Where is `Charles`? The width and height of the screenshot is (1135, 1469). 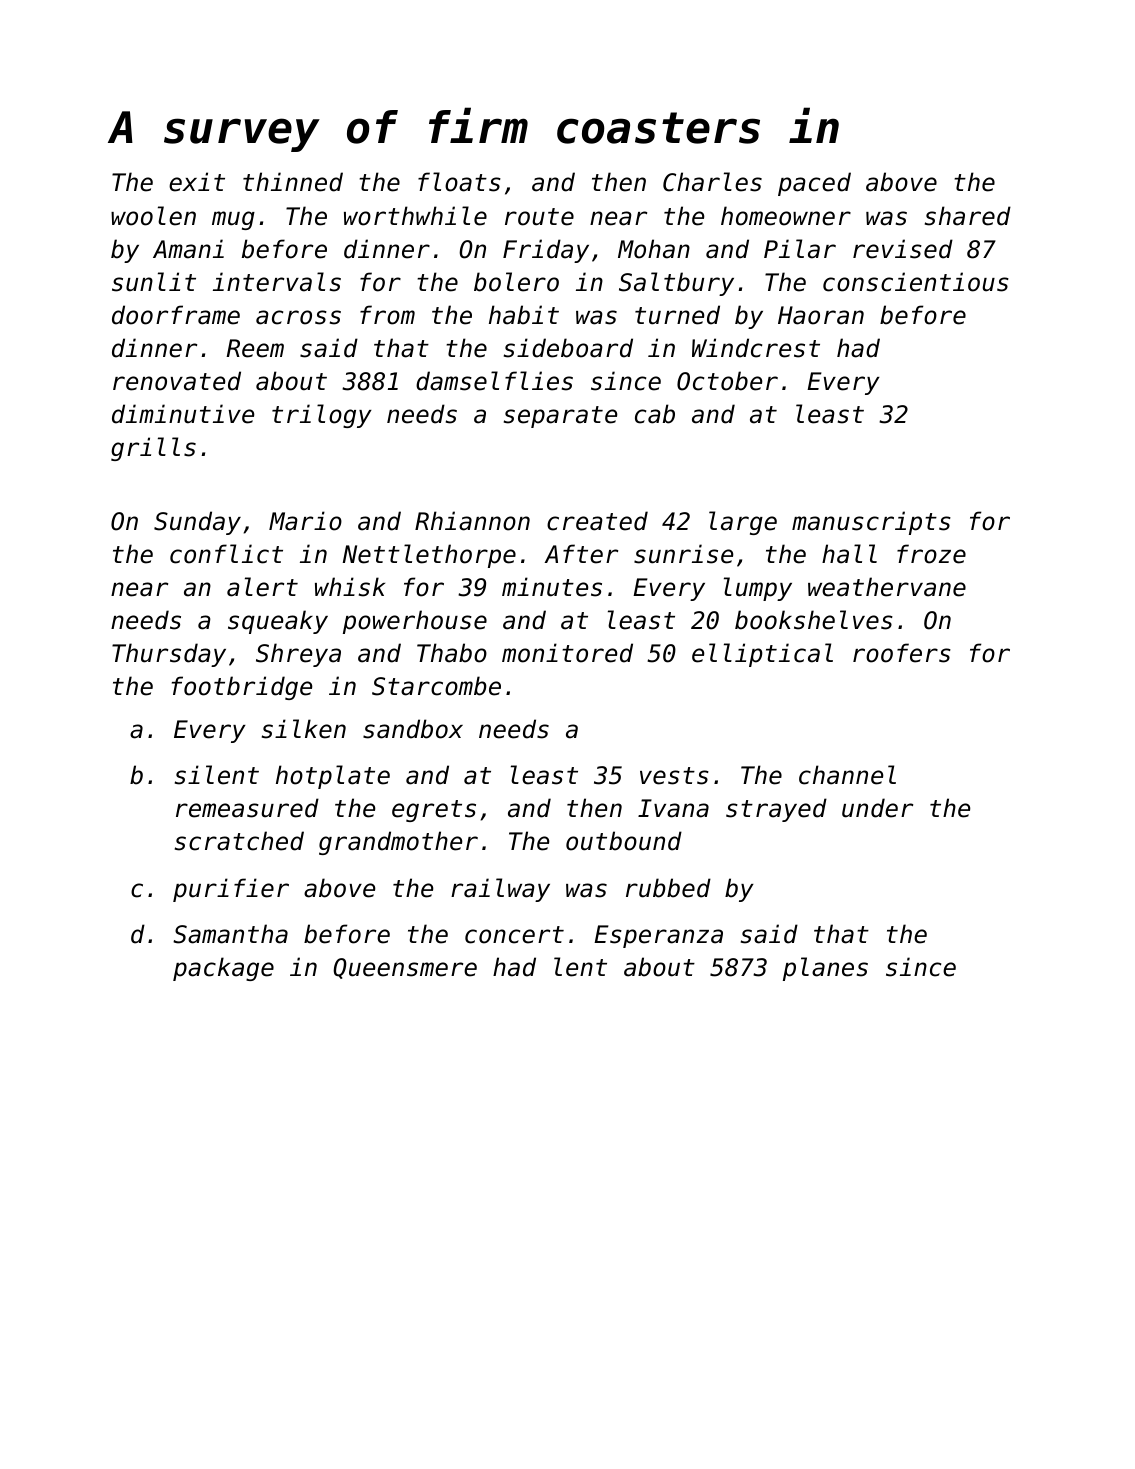 Charles is located at coordinates (712, 182).
